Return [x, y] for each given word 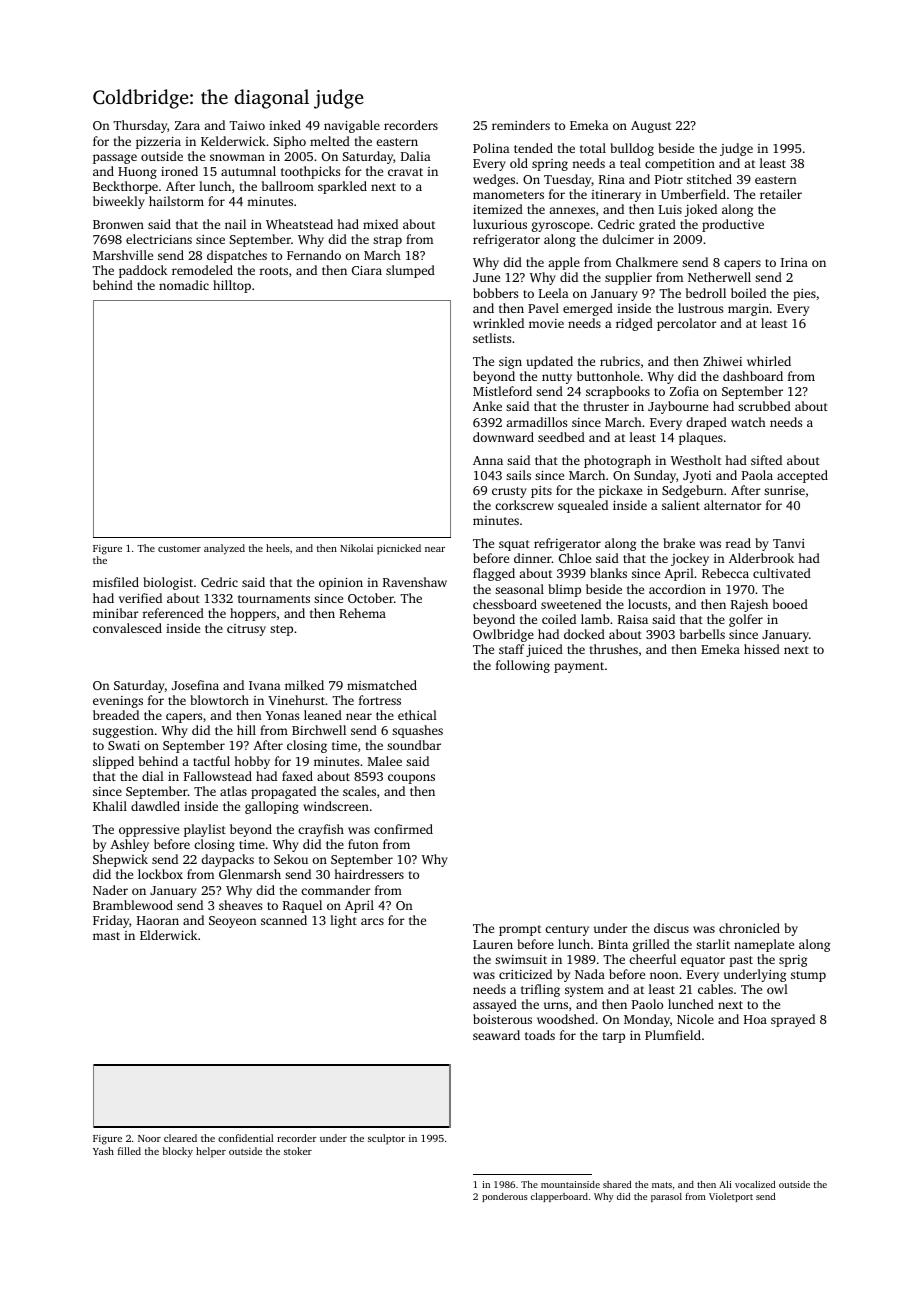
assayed [495, 1005]
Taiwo [247, 125]
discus [671, 928]
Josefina [195, 685]
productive [733, 225]
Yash [103, 1151]
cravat [405, 172]
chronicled [749, 928]
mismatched [382, 685]
